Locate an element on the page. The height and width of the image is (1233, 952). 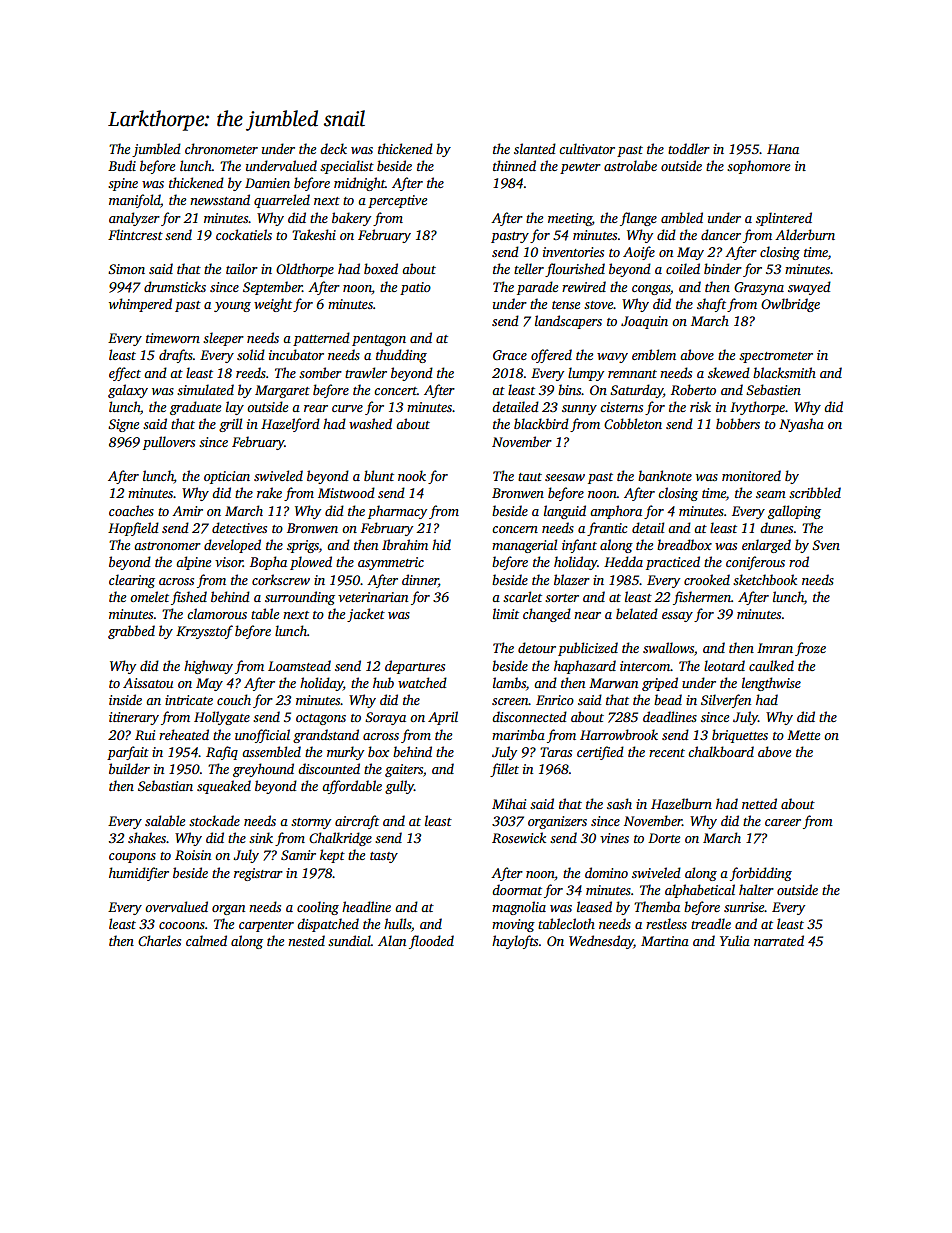
practiced is located at coordinates (673, 563).
